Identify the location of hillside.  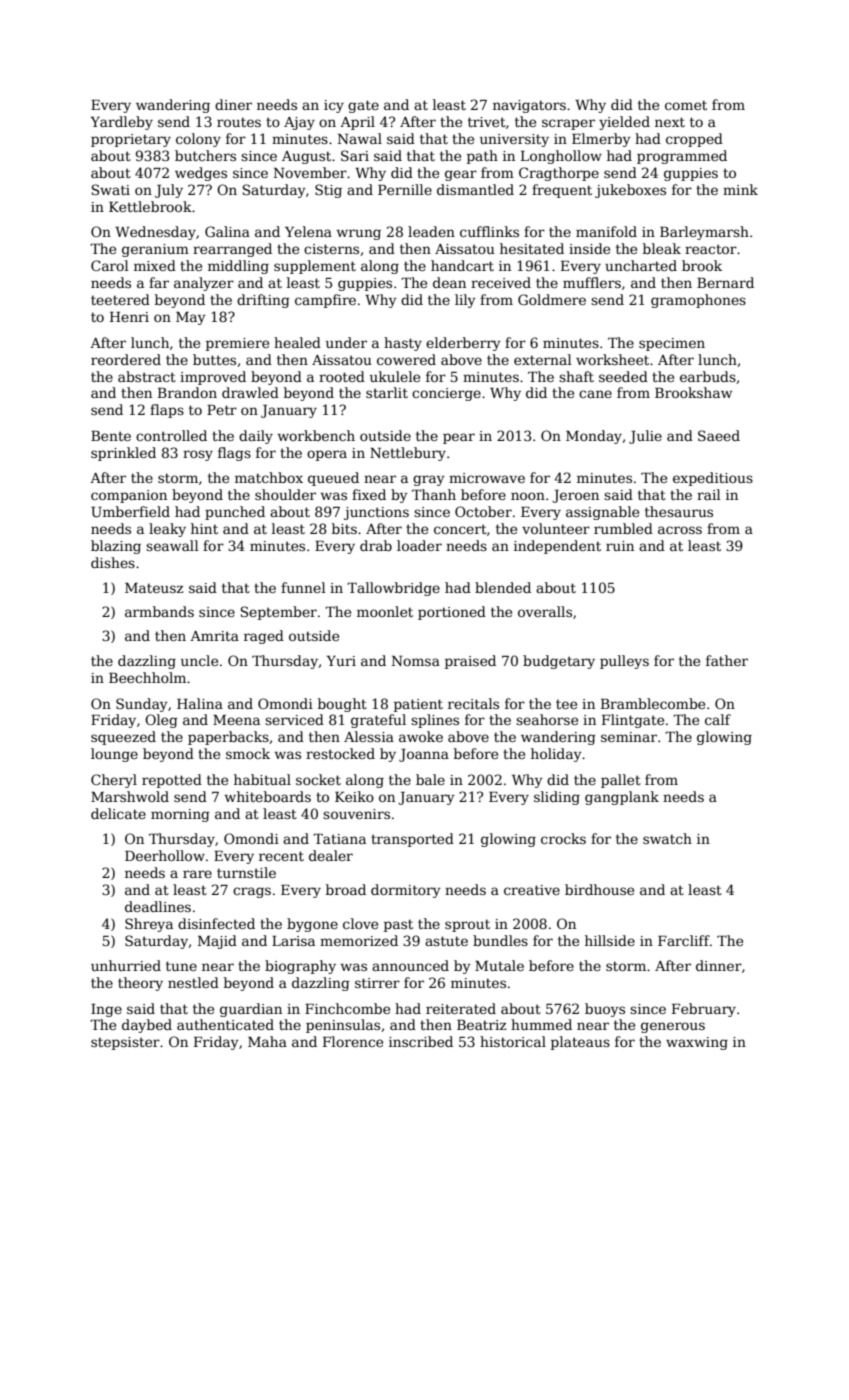
(610, 940).
